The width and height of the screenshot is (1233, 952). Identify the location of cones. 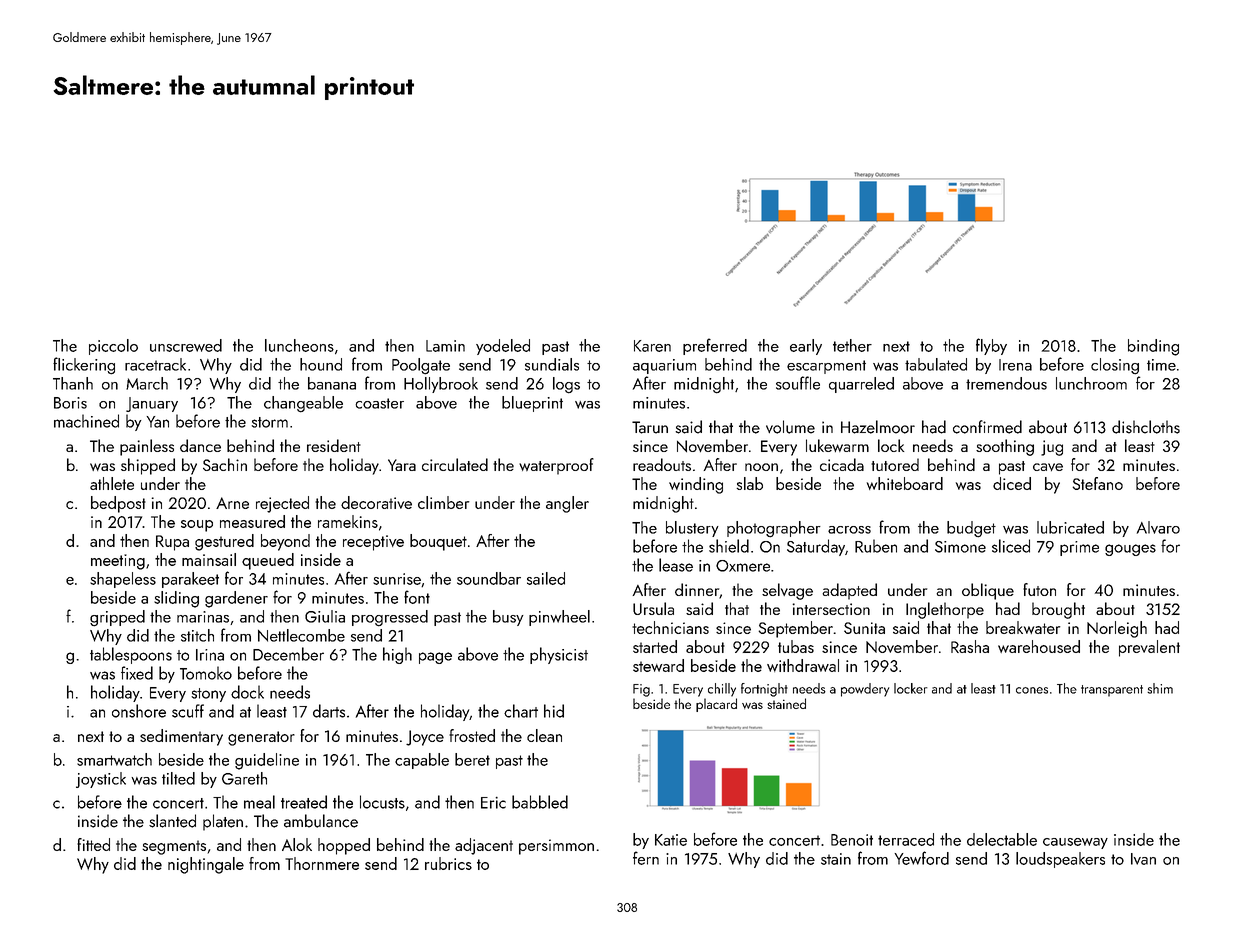
(1032, 690).
